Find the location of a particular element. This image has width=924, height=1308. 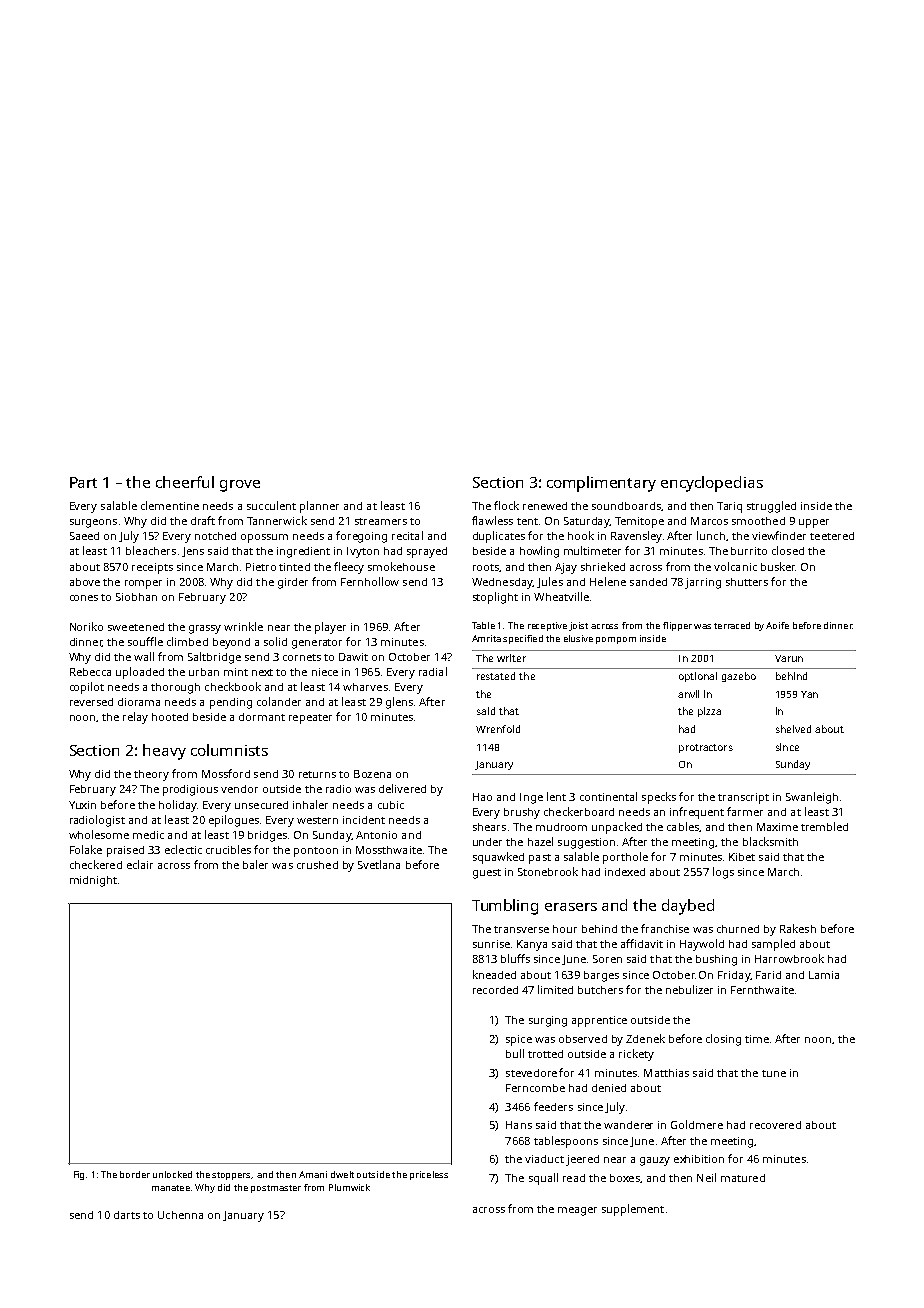

Inge is located at coordinates (531, 798).
